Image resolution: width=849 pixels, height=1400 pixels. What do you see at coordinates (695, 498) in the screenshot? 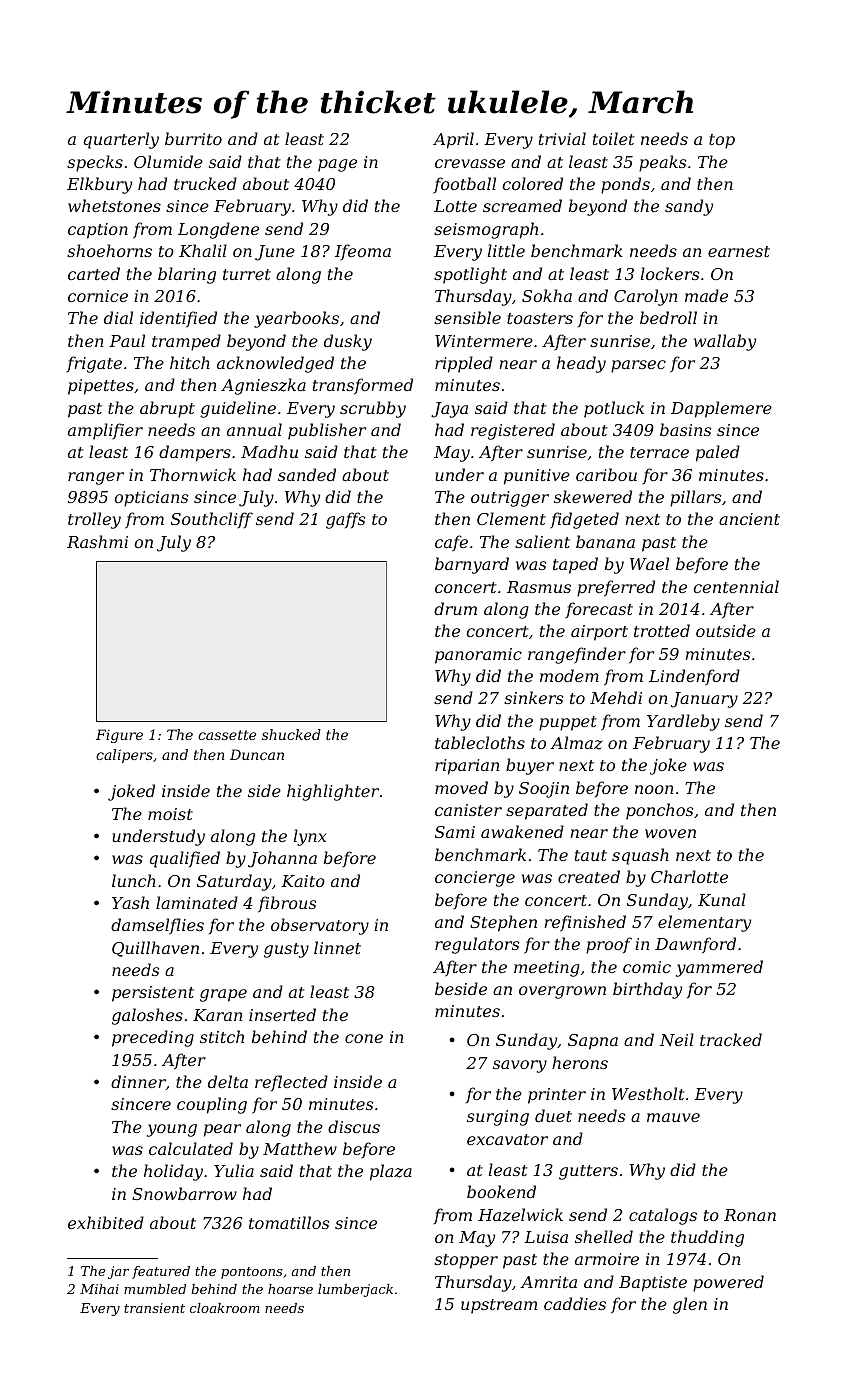
I see `pillars` at bounding box center [695, 498].
